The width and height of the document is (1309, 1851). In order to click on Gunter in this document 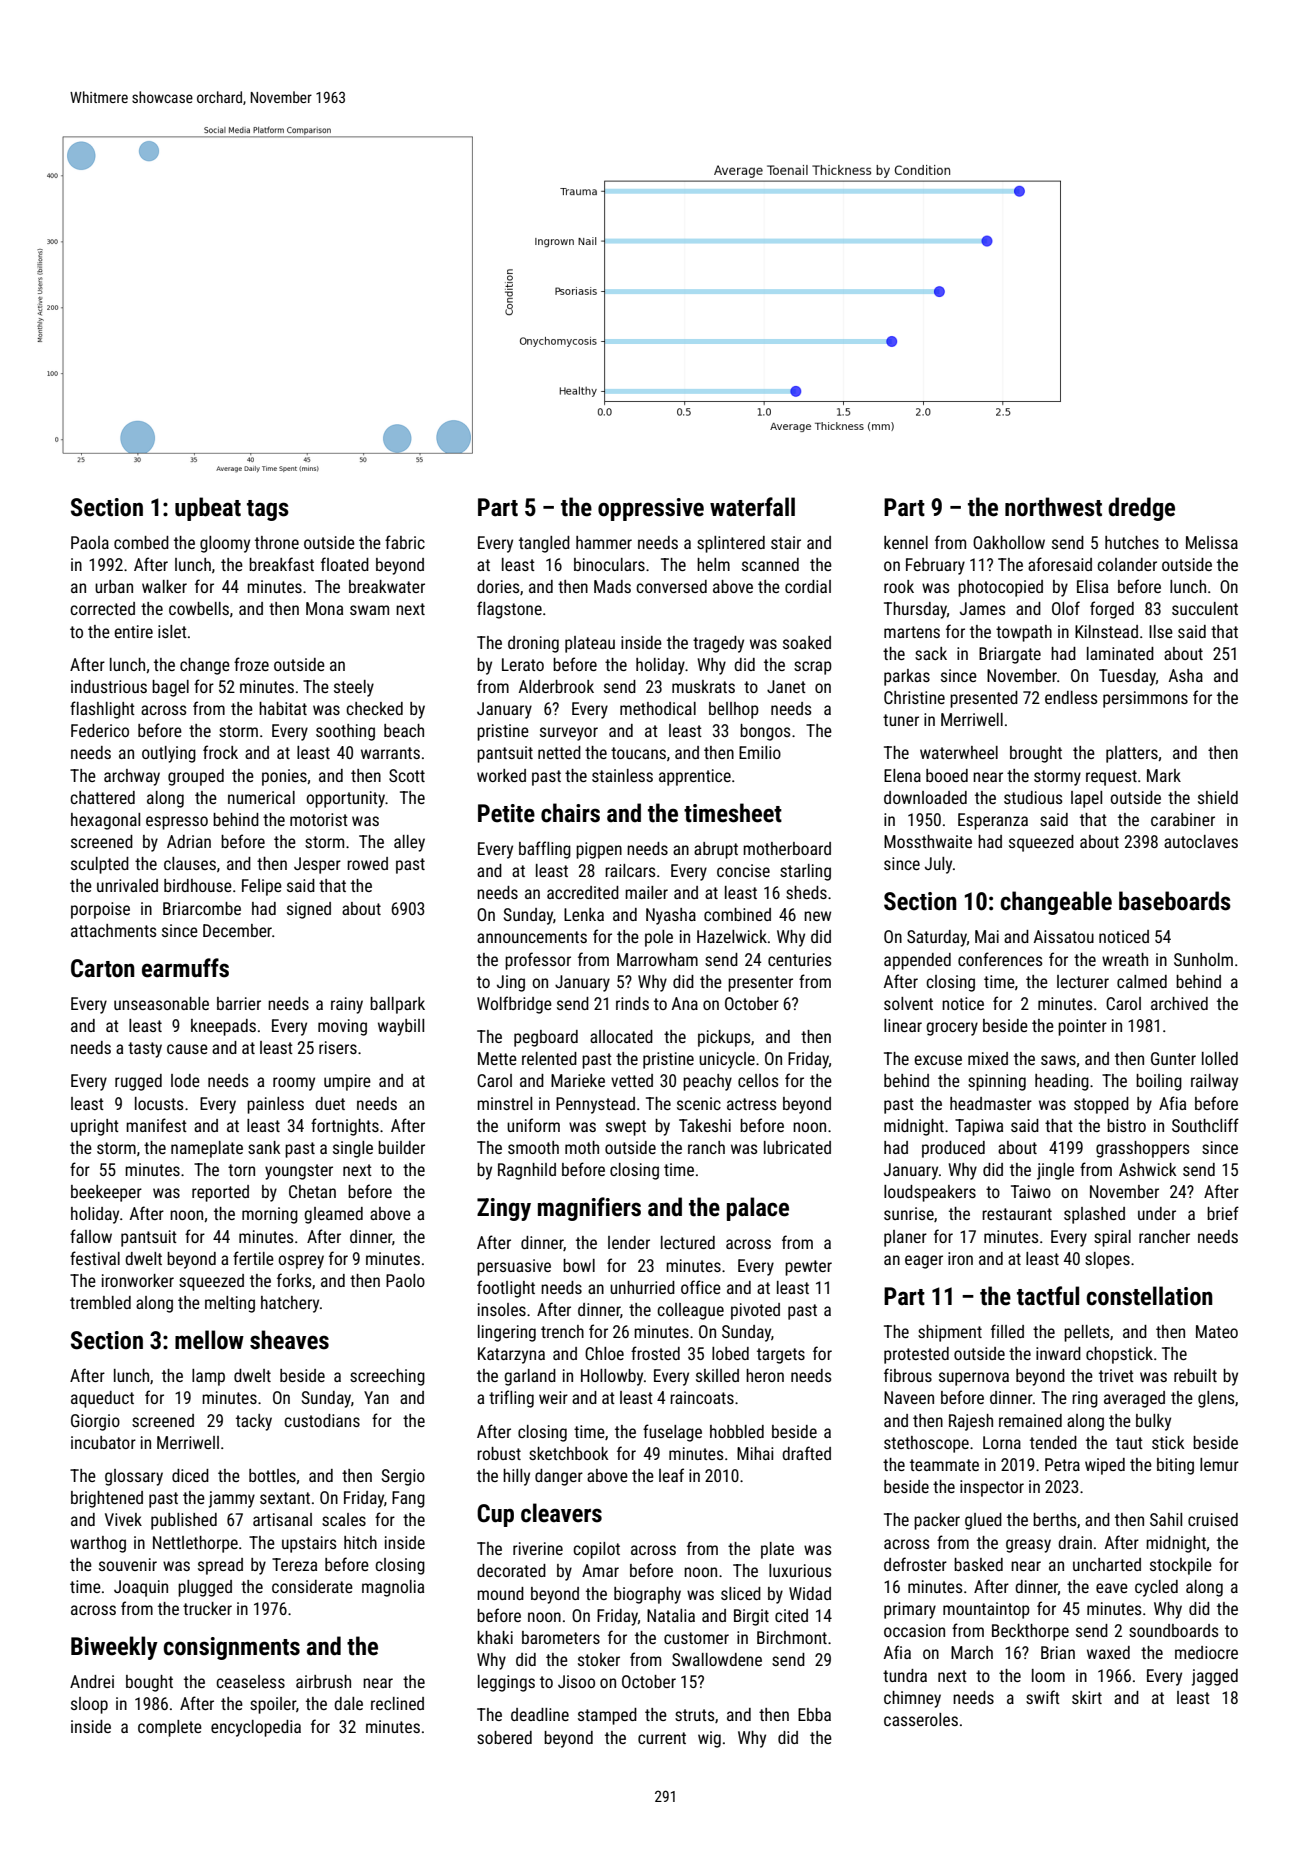, I will do `click(1173, 1058)`.
